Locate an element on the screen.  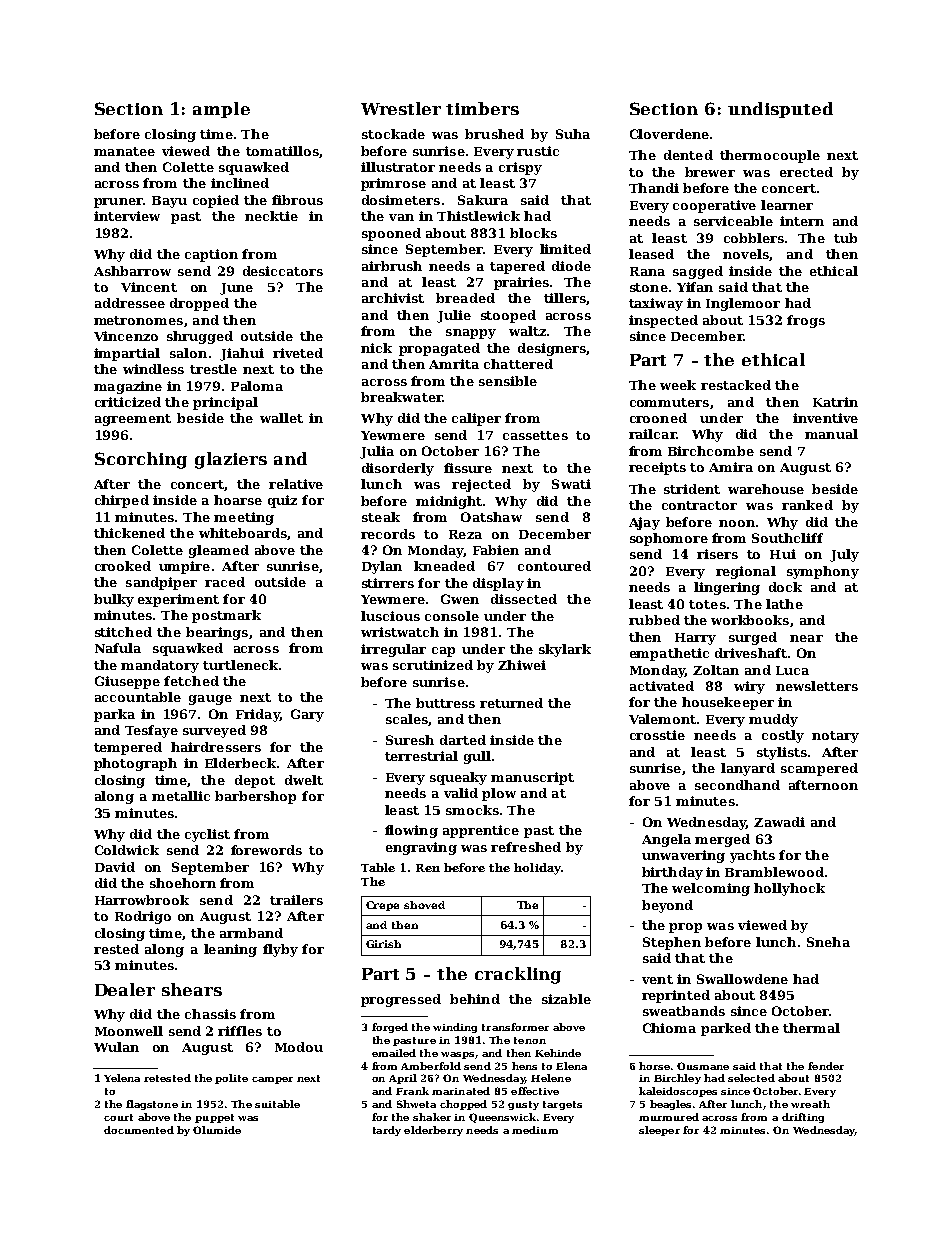
riffles is located at coordinates (240, 1031).
